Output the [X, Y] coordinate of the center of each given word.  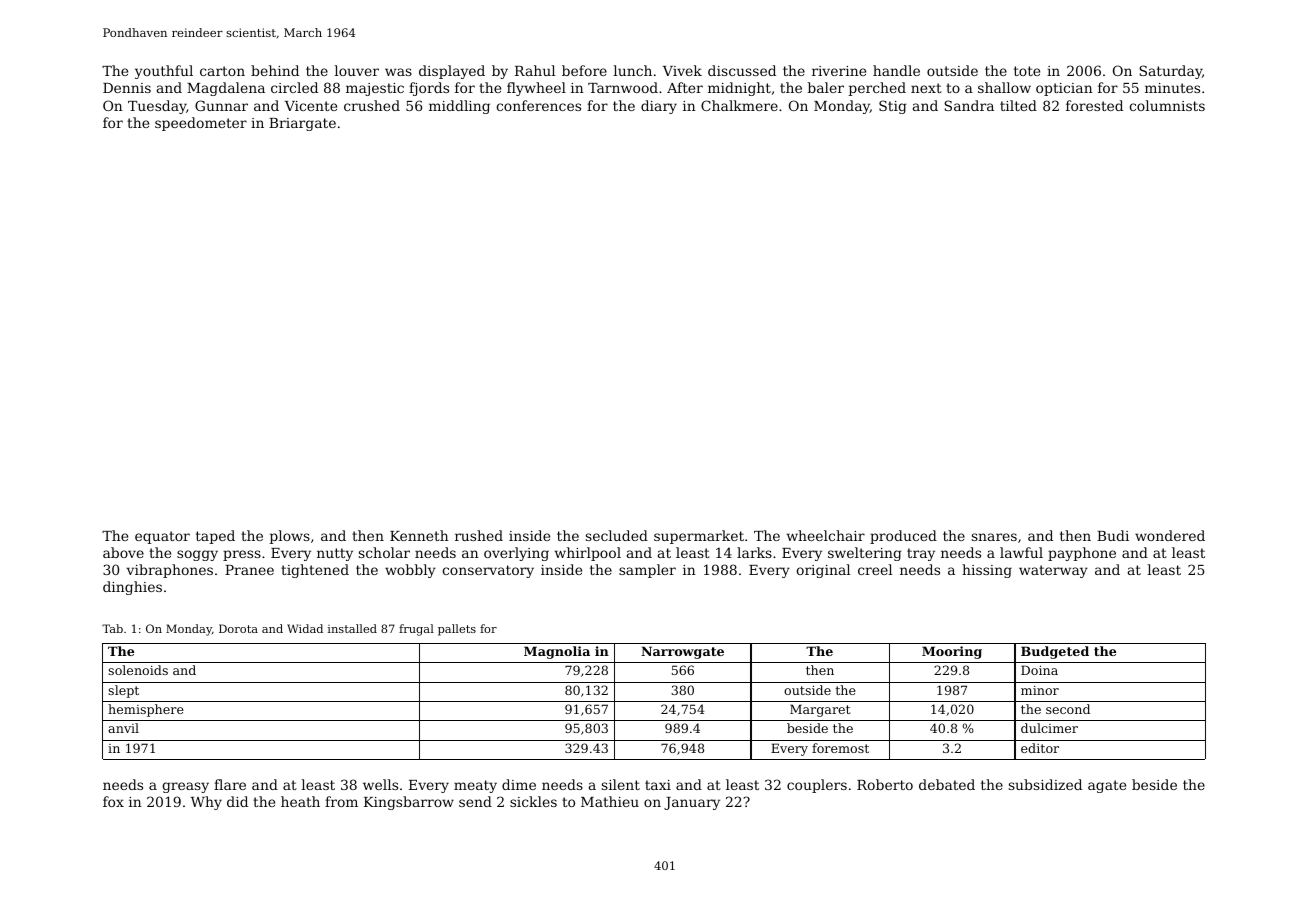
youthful [164, 72]
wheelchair [825, 535]
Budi [1113, 535]
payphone [1082, 554]
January [692, 803]
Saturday [1170, 72]
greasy [185, 787]
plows [290, 537]
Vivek [682, 70]
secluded [617, 535]
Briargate [302, 124]
